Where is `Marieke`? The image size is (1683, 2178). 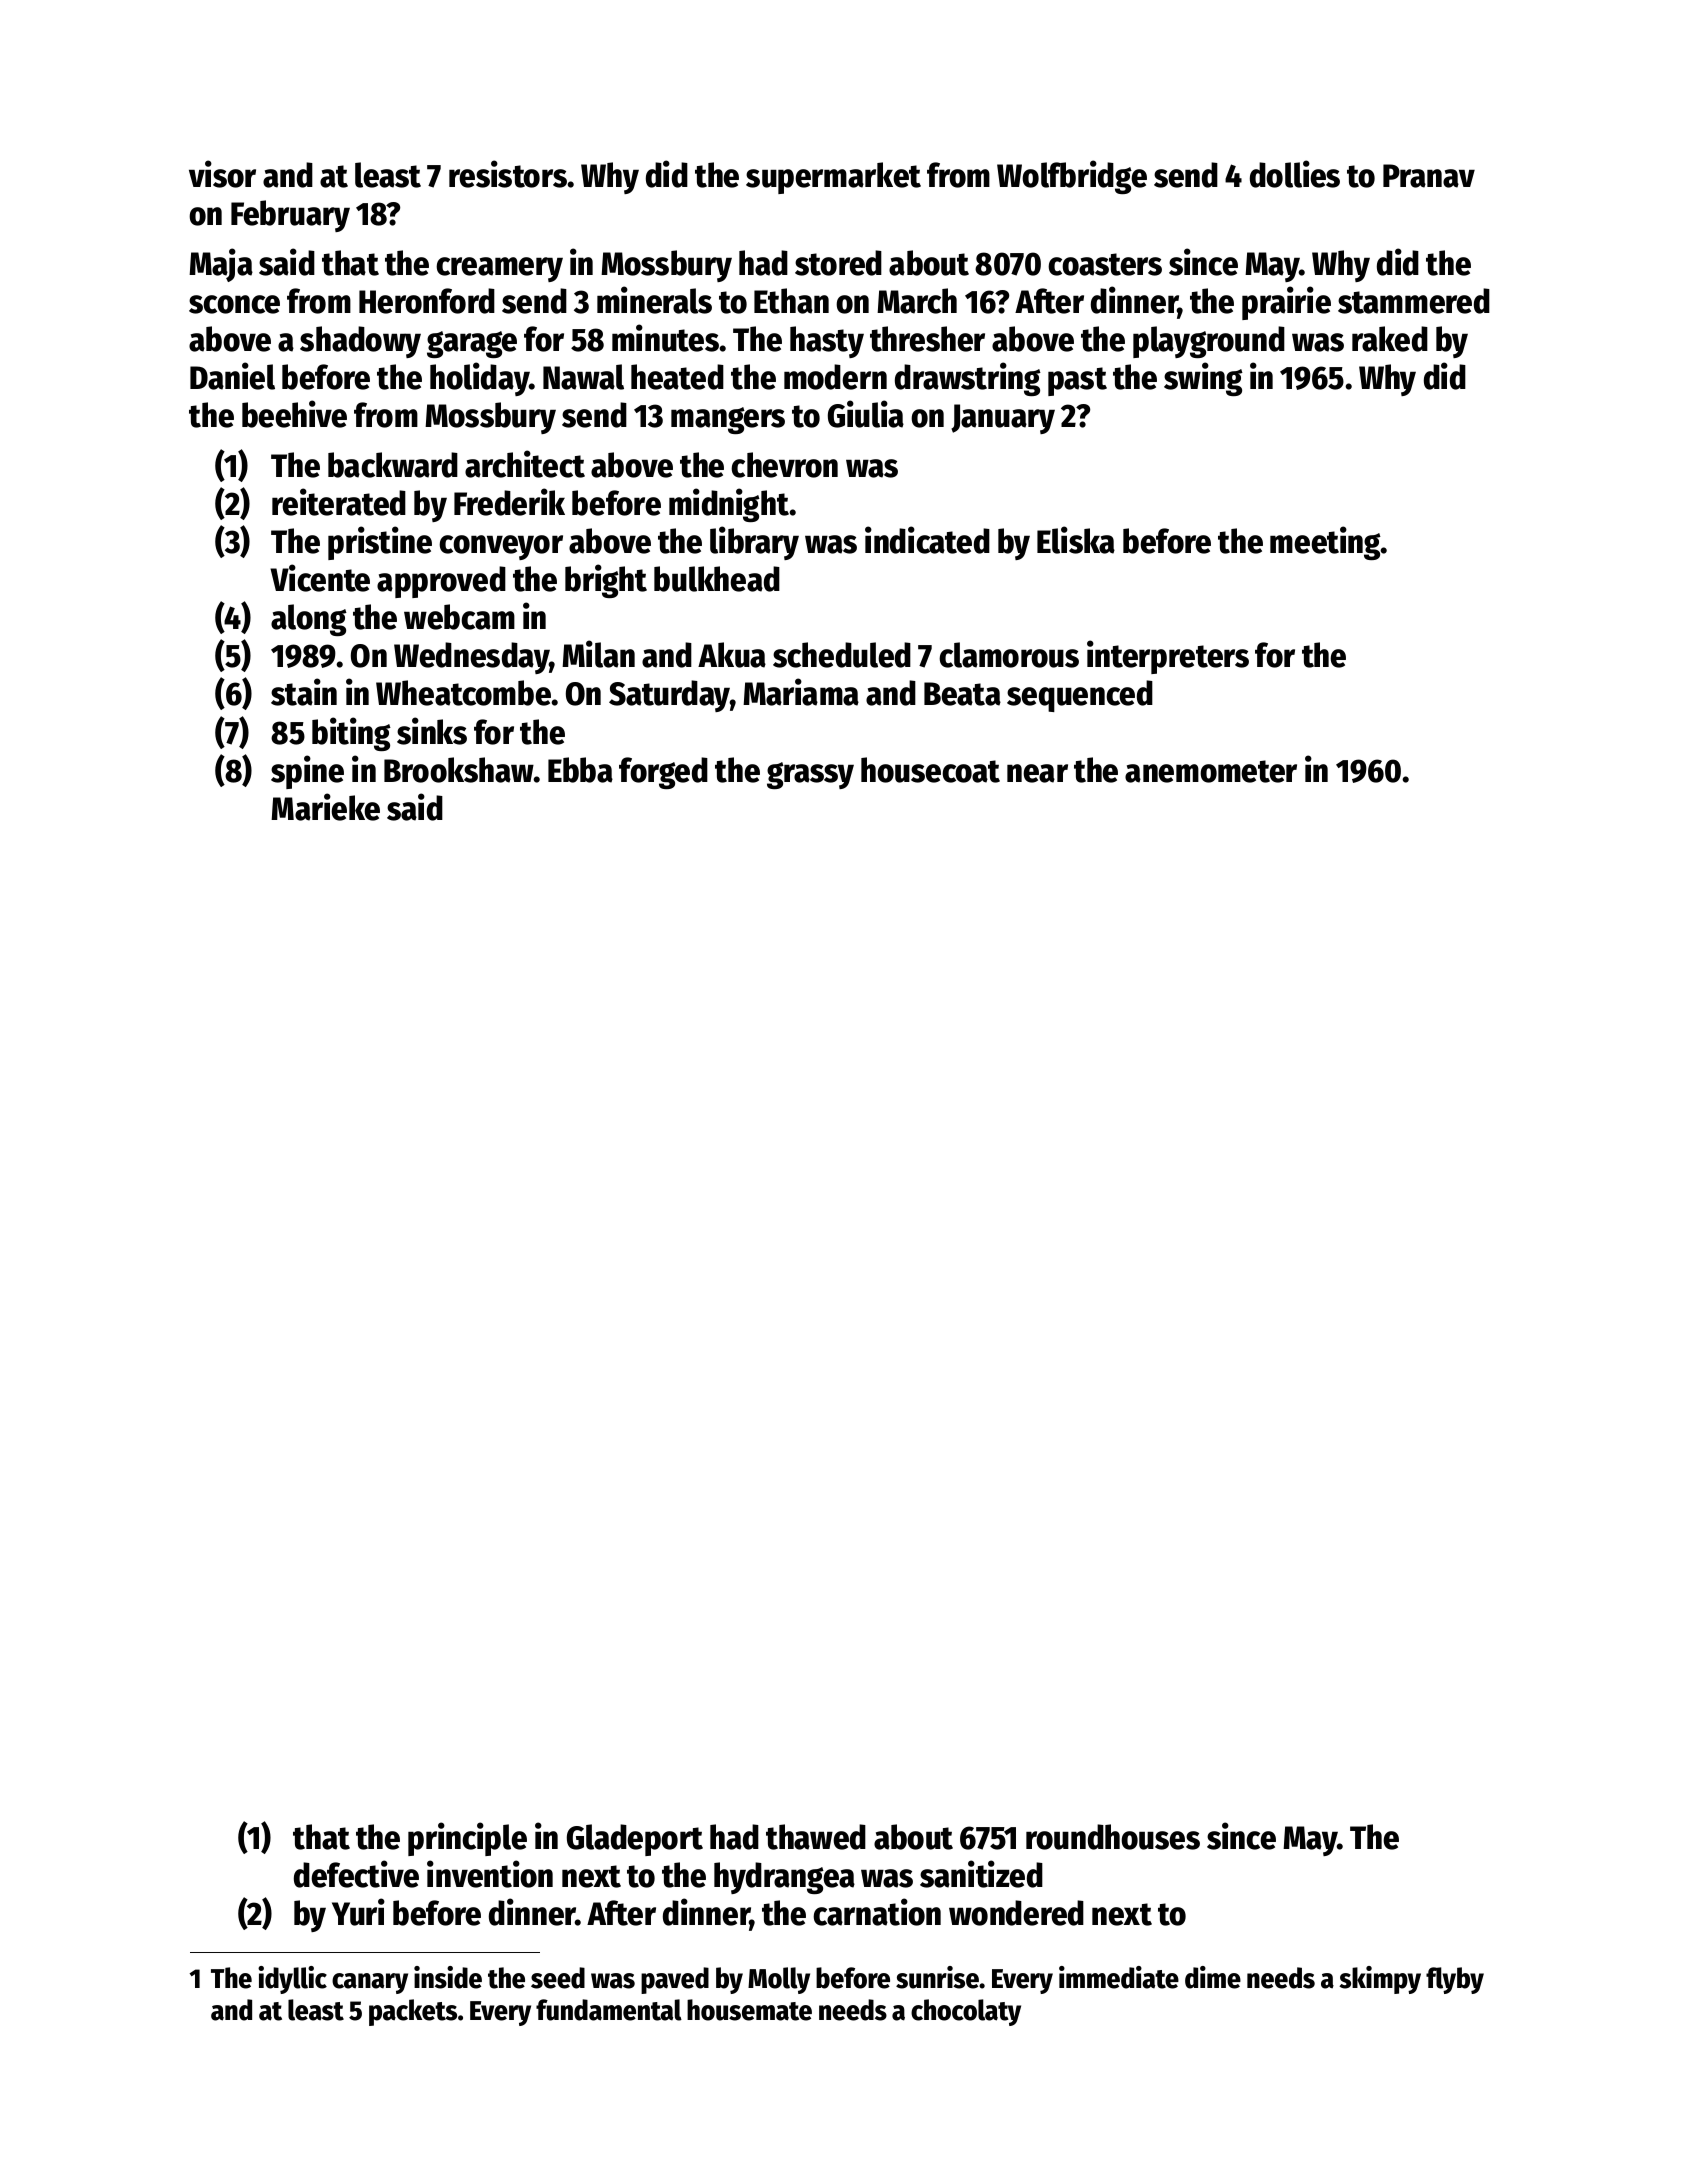 Marieke is located at coordinates (325, 807).
